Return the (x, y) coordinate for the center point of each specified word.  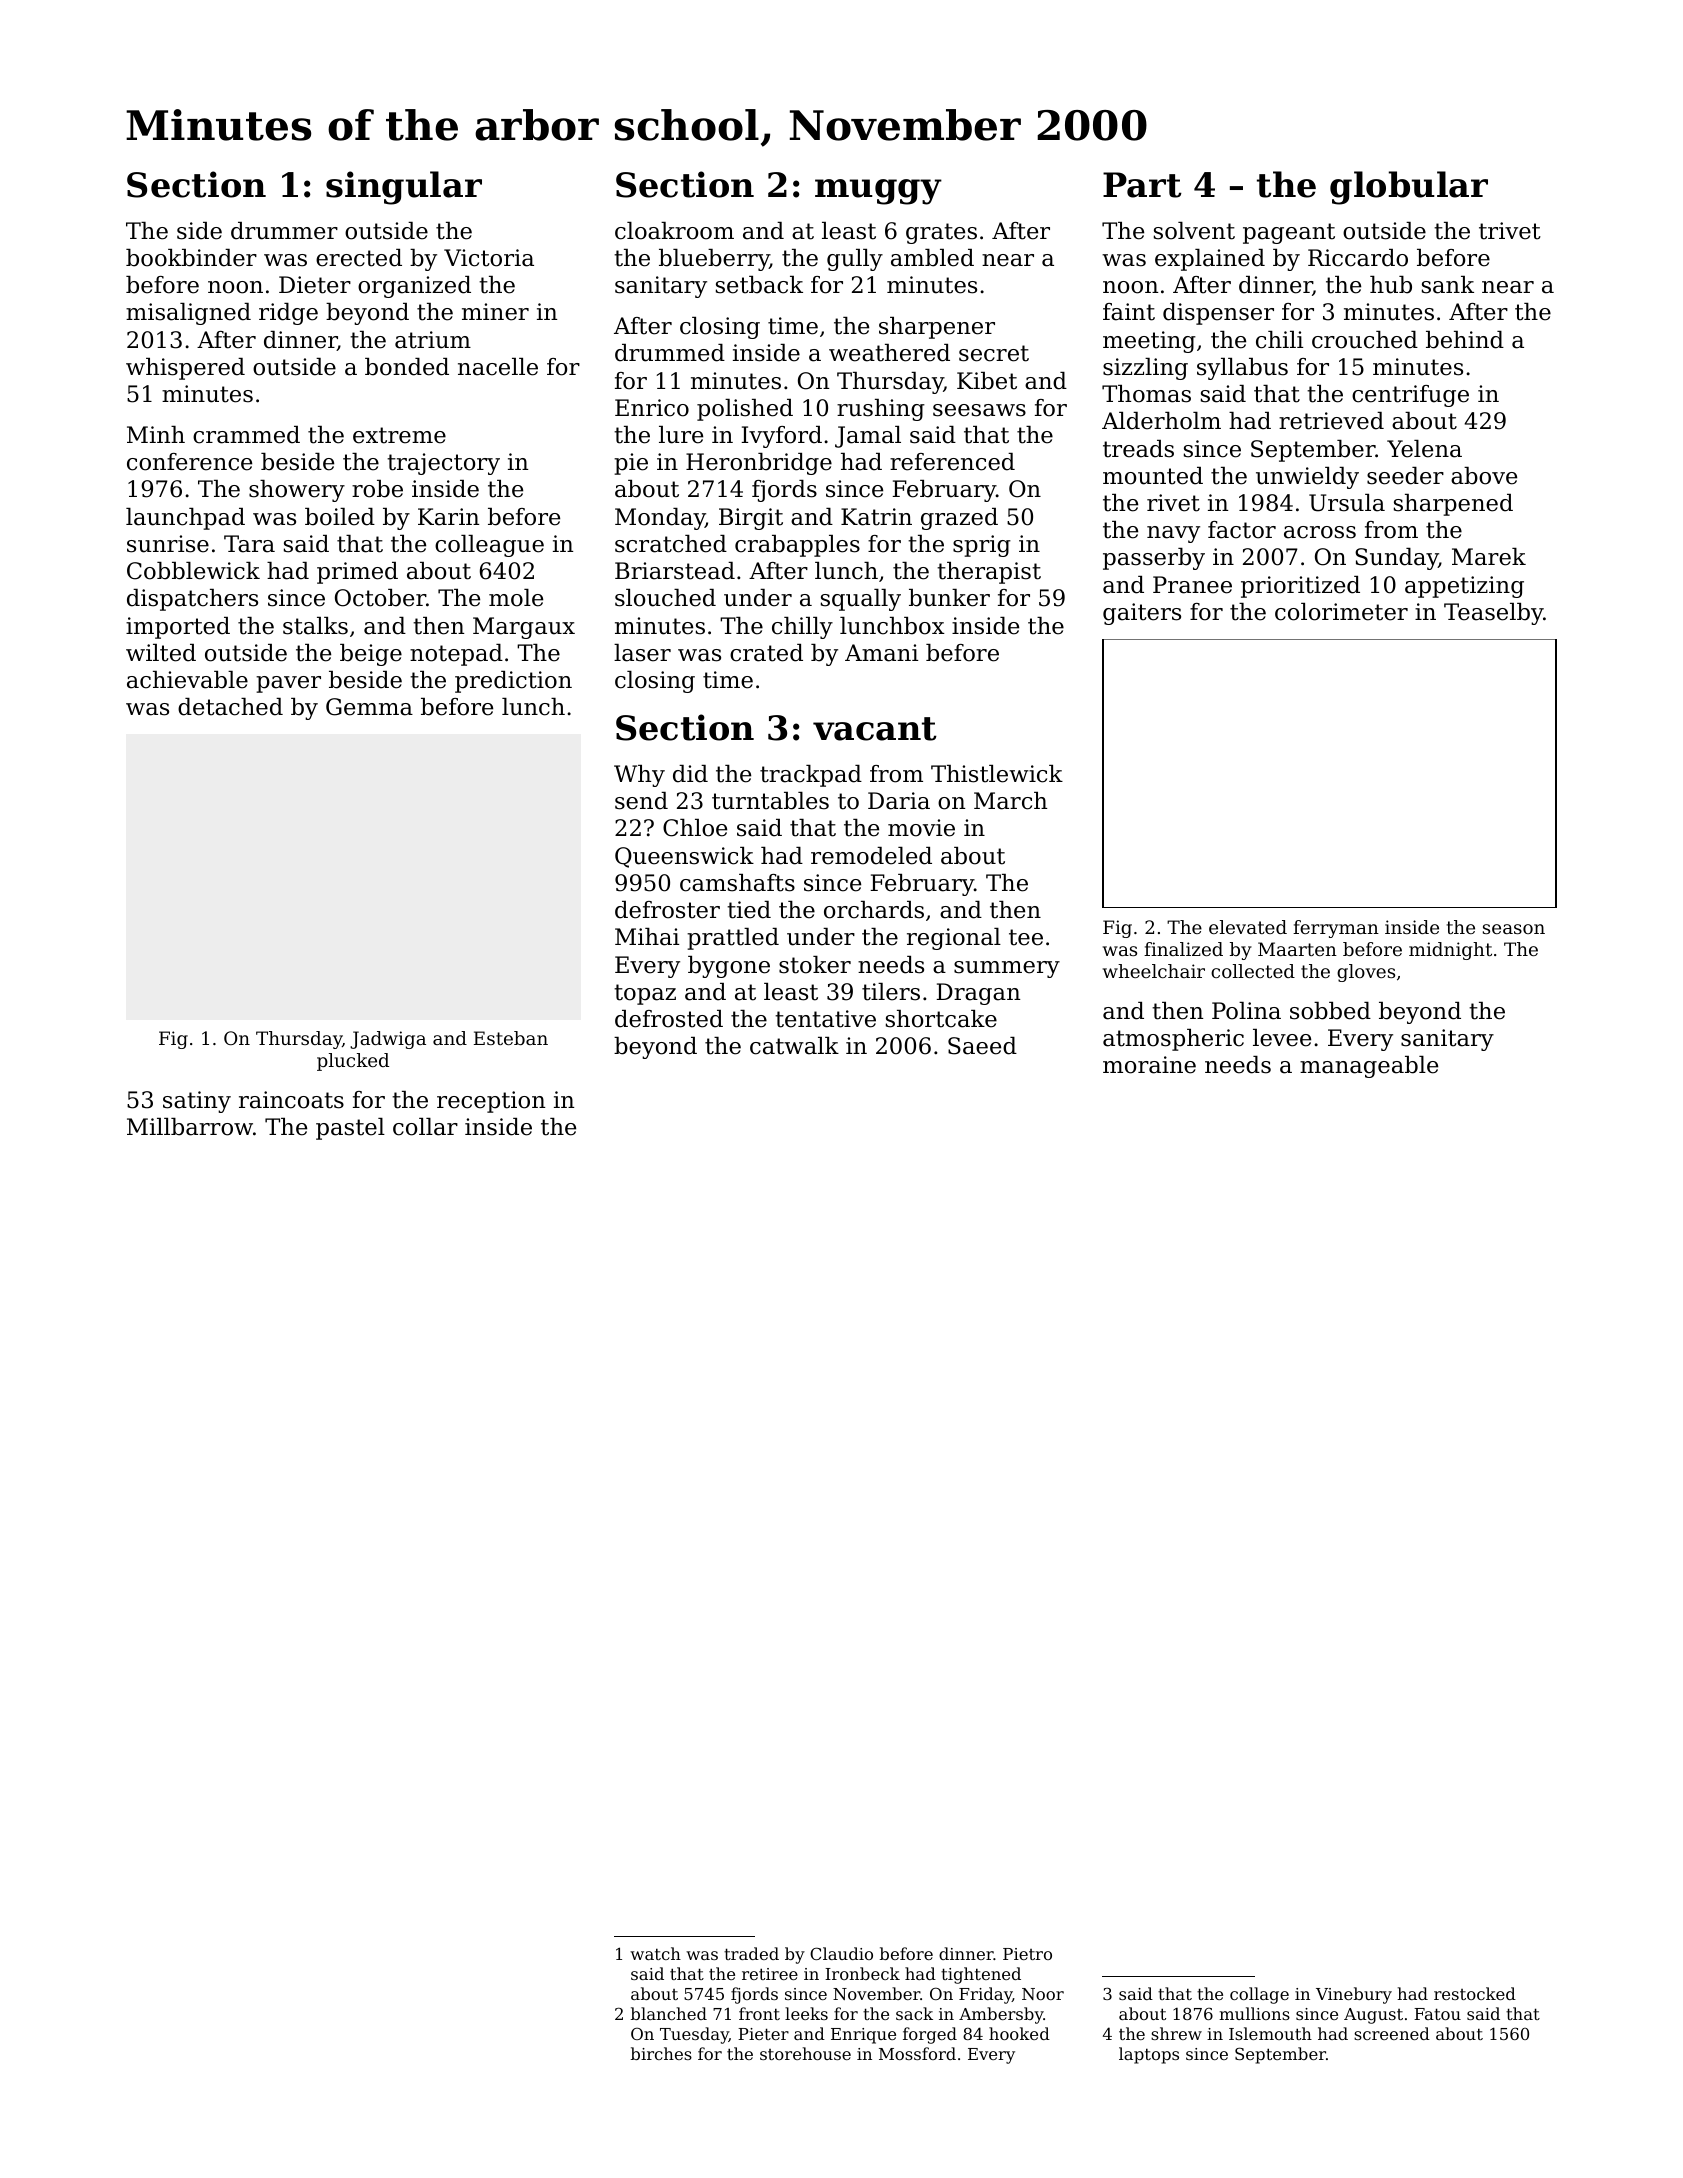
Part (1142, 185)
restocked (1475, 1993)
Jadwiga (388, 1040)
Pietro (1027, 1954)
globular (1409, 188)
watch (655, 1953)
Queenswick (684, 857)
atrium (433, 340)
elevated (1248, 927)
